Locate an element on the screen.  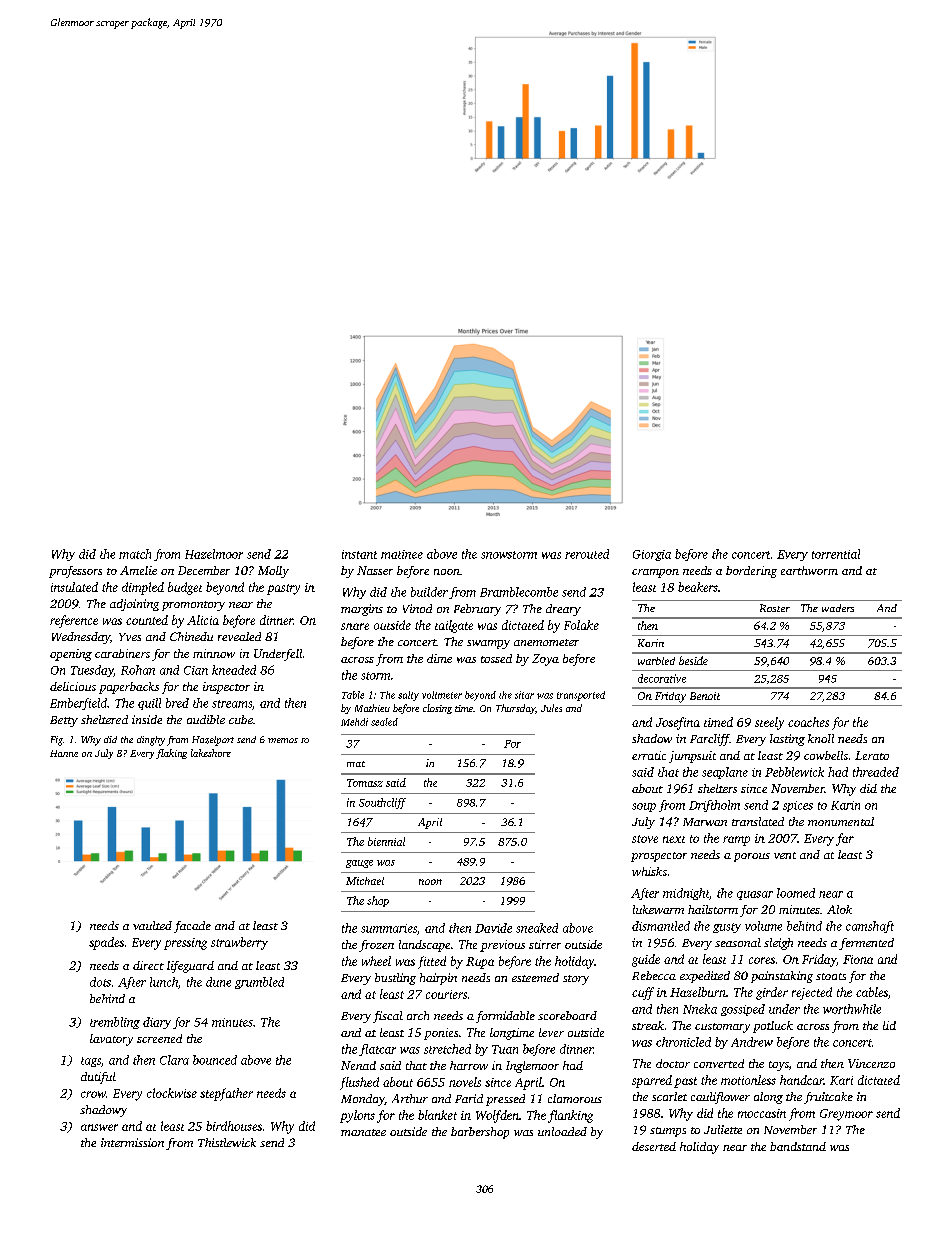
Vincenzo is located at coordinates (871, 1063).
